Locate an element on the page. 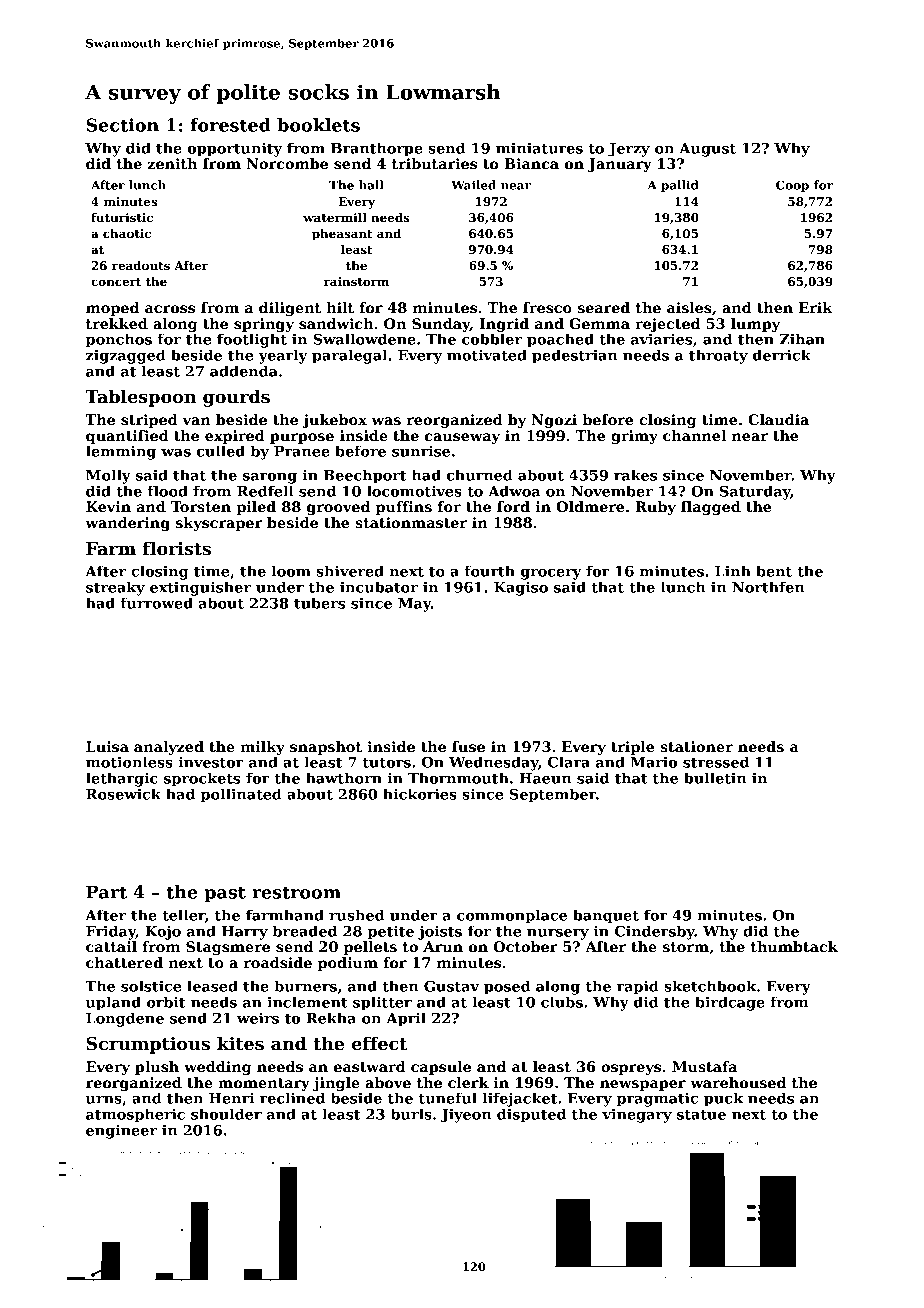  Linh is located at coordinates (733, 571).
